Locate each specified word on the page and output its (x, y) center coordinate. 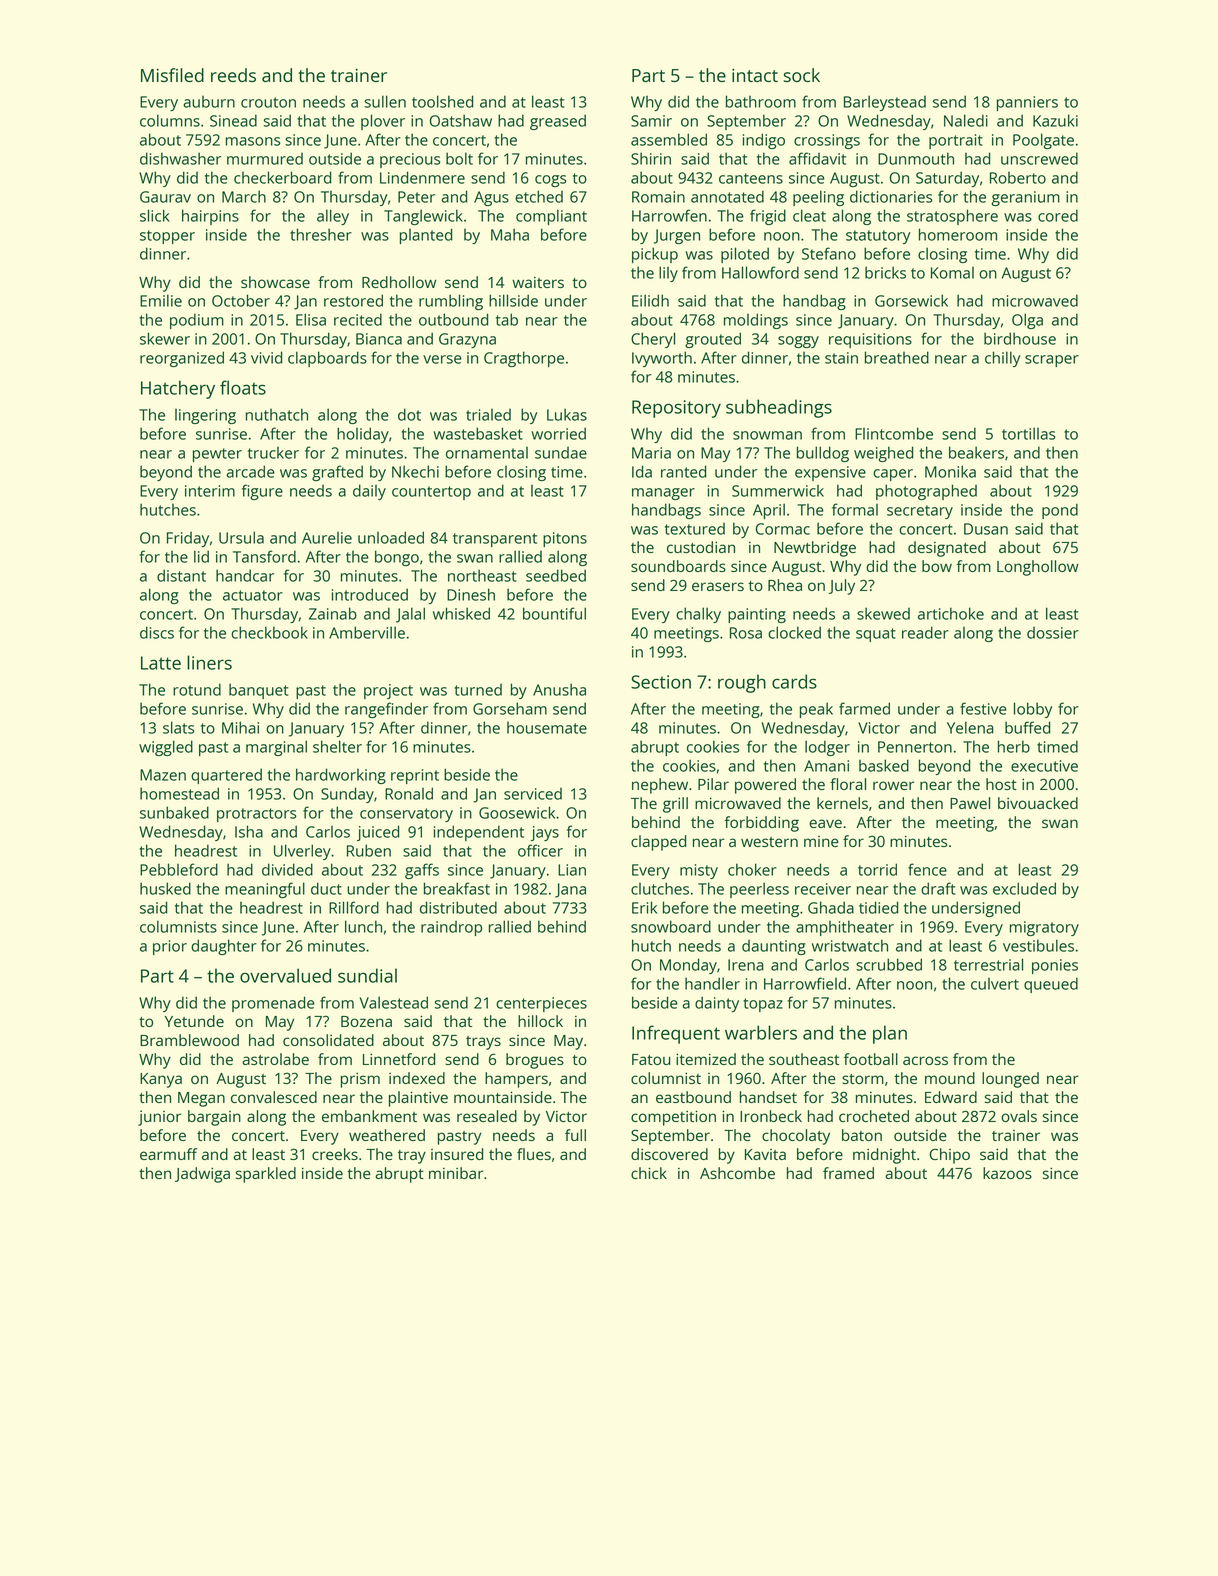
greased (558, 122)
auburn (209, 102)
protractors (256, 815)
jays (545, 833)
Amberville (367, 632)
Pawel (970, 803)
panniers (1027, 103)
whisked (461, 613)
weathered (387, 1135)
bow (937, 566)
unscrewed (1039, 158)
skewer (165, 338)
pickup (655, 255)
